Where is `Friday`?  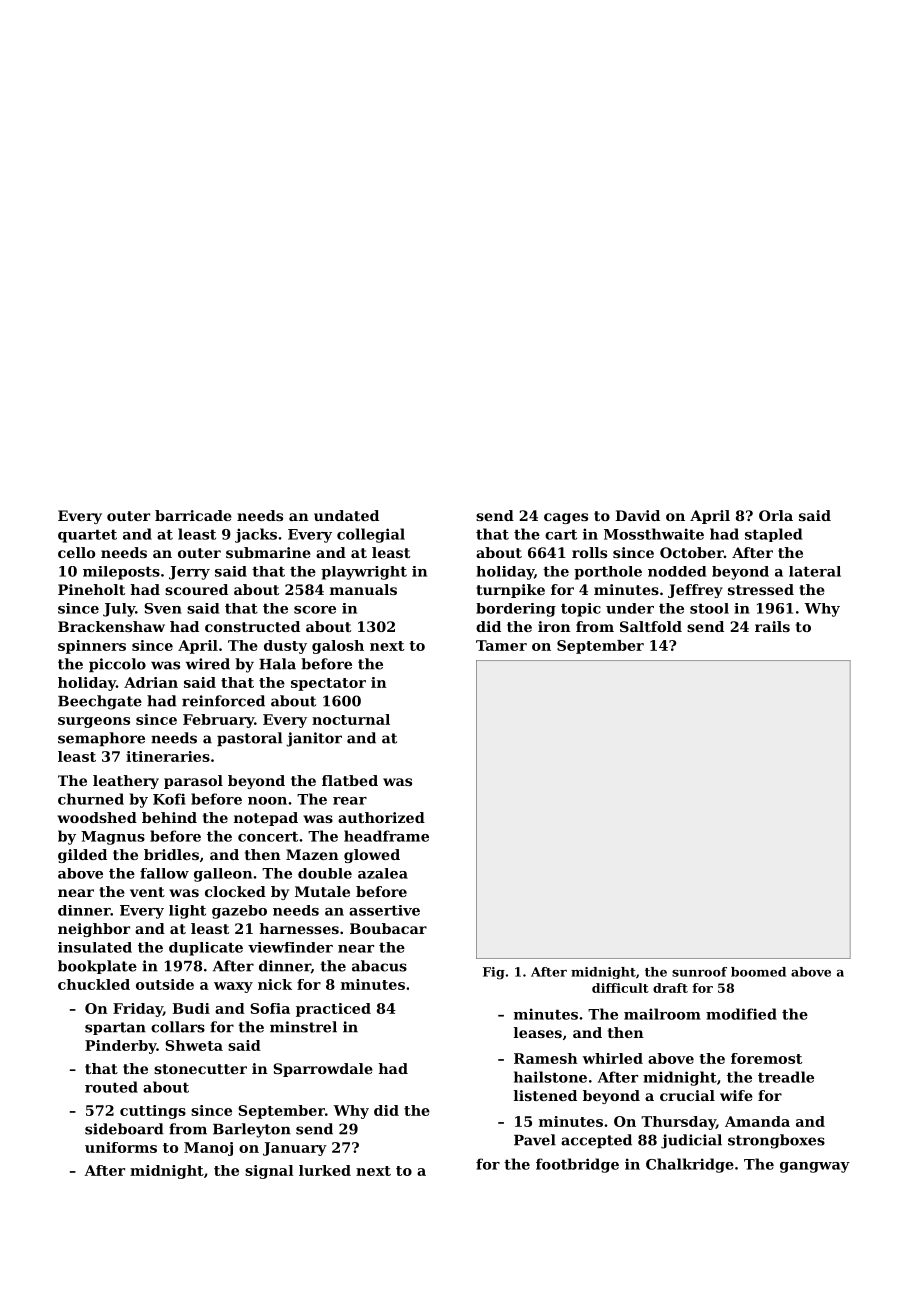
Friday is located at coordinates (138, 1010).
